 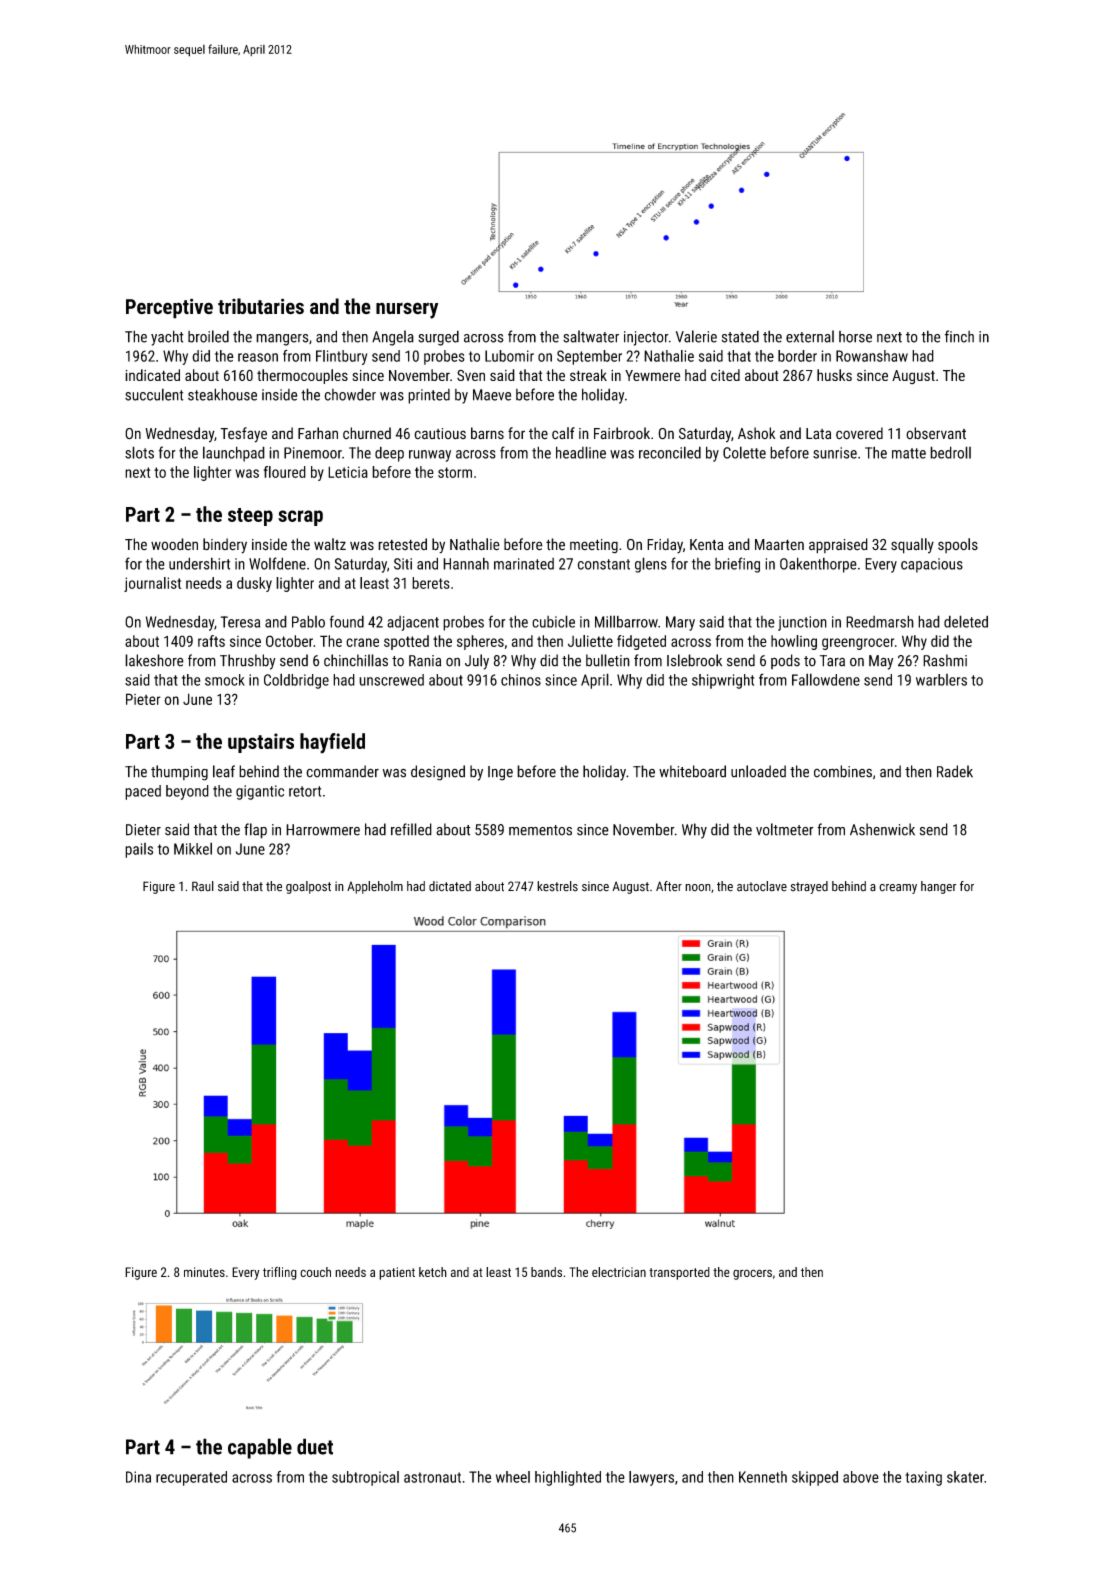 What do you see at coordinates (546, 1272) in the page?
I see `bands` at bounding box center [546, 1272].
